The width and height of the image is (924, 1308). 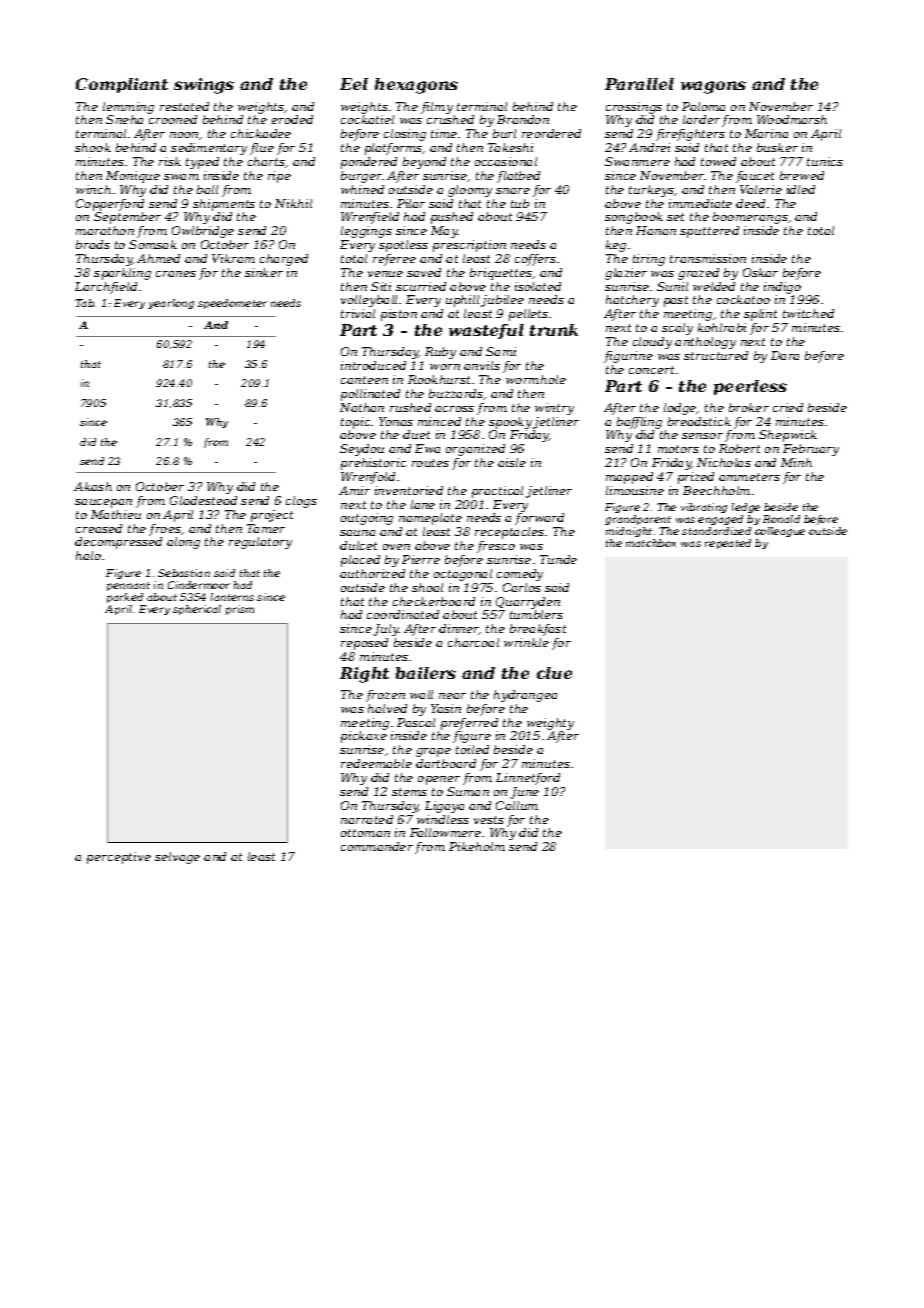 What do you see at coordinates (365, 833) in the image?
I see `ottoman` at bounding box center [365, 833].
